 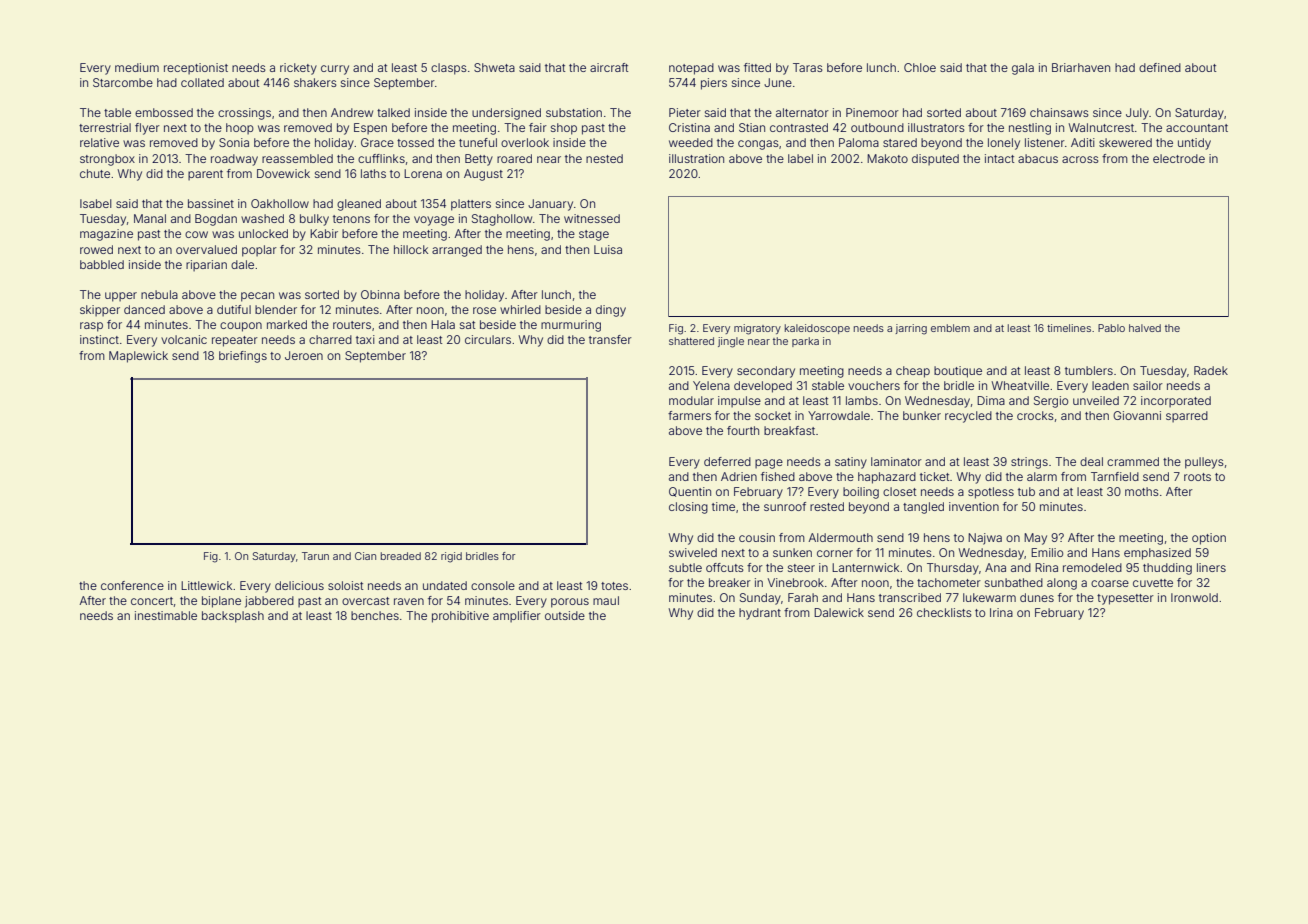 I want to click on aircraft, so click(x=609, y=67).
